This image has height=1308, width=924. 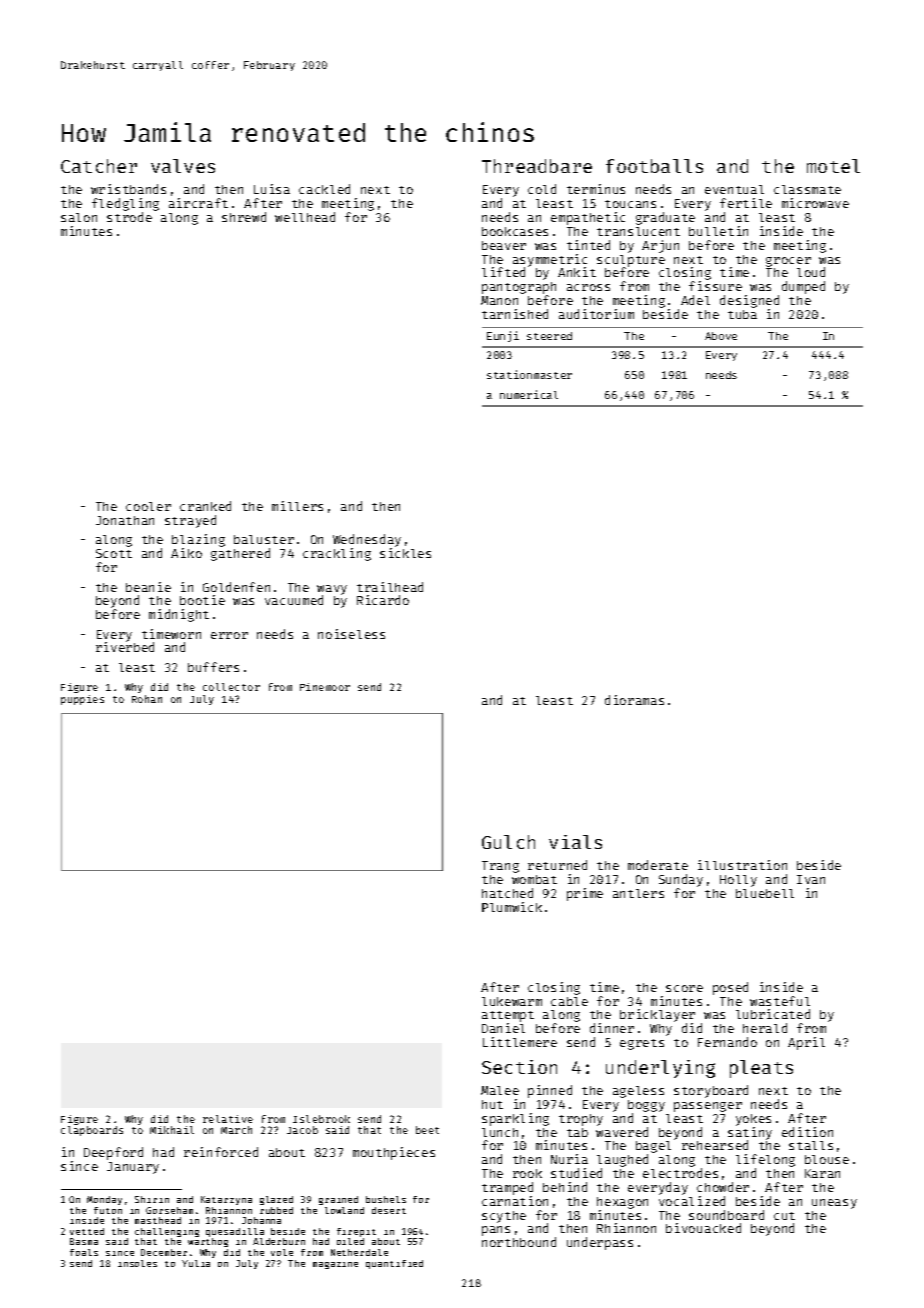 I want to click on trailhead, so click(x=390, y=587).
